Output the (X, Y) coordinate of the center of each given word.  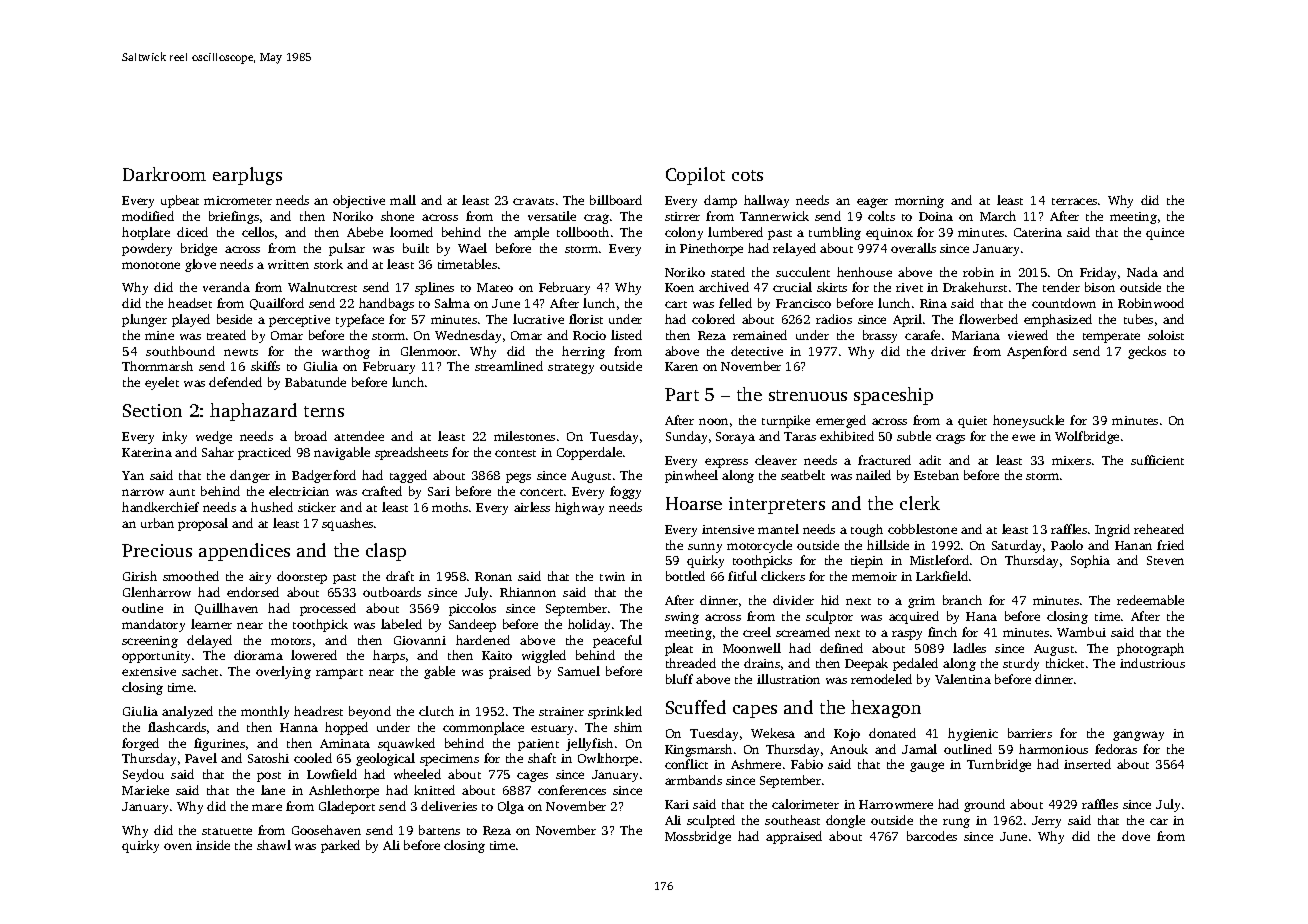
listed (626, 335)
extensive (149, 671)
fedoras (1116, 749)
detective (757, 351)
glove (200, 265)
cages (532, 777)
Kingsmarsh (698, 750)
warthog (346, 352)
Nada (1142, 272)
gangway (1138, 736)
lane (273, 790)
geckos (1147, 352)
